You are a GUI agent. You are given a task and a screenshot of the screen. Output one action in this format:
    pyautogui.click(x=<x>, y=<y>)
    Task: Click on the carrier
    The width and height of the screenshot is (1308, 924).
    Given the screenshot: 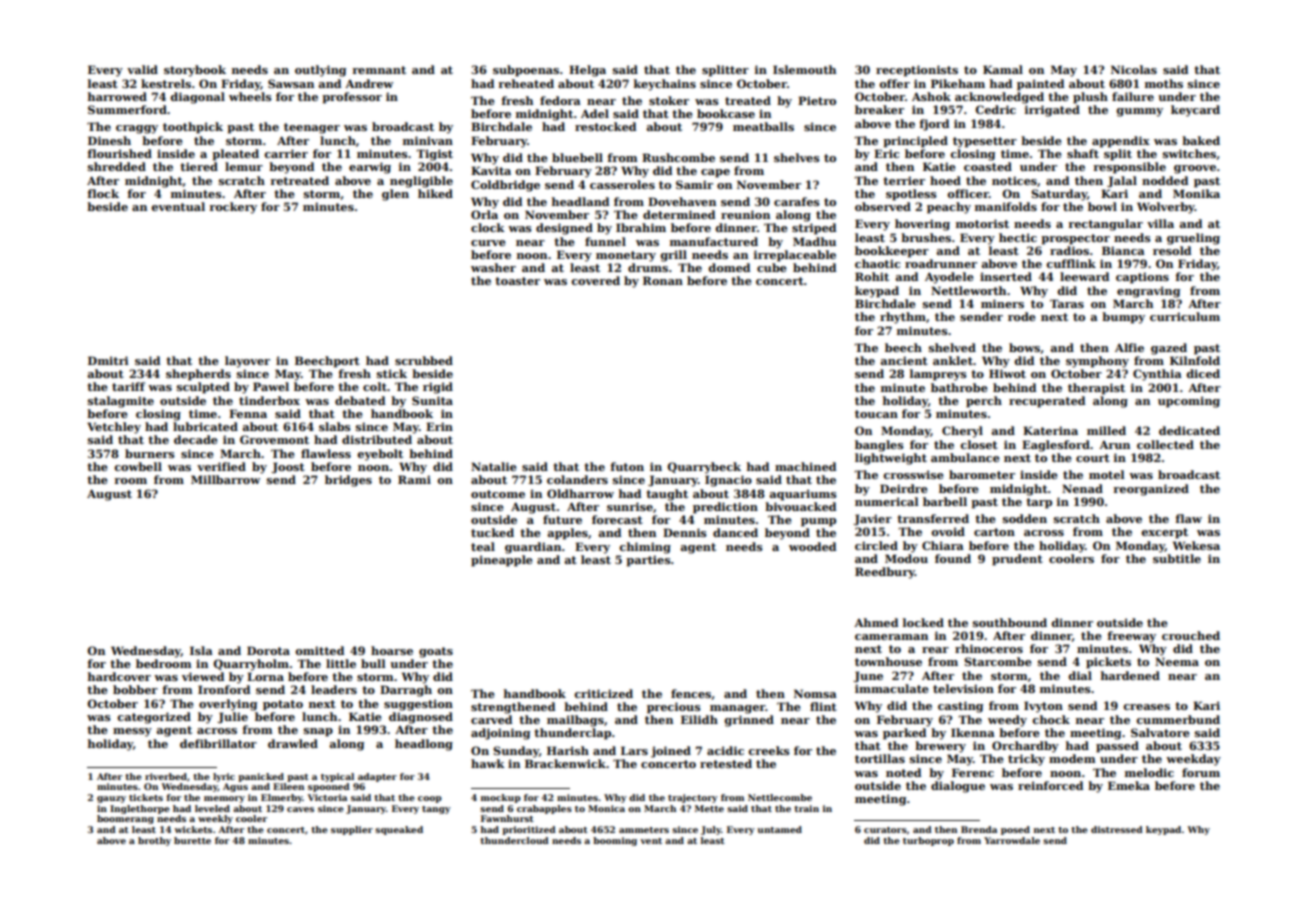 What is the action you would take?
    pyautogui.click(x=286, y=153)
